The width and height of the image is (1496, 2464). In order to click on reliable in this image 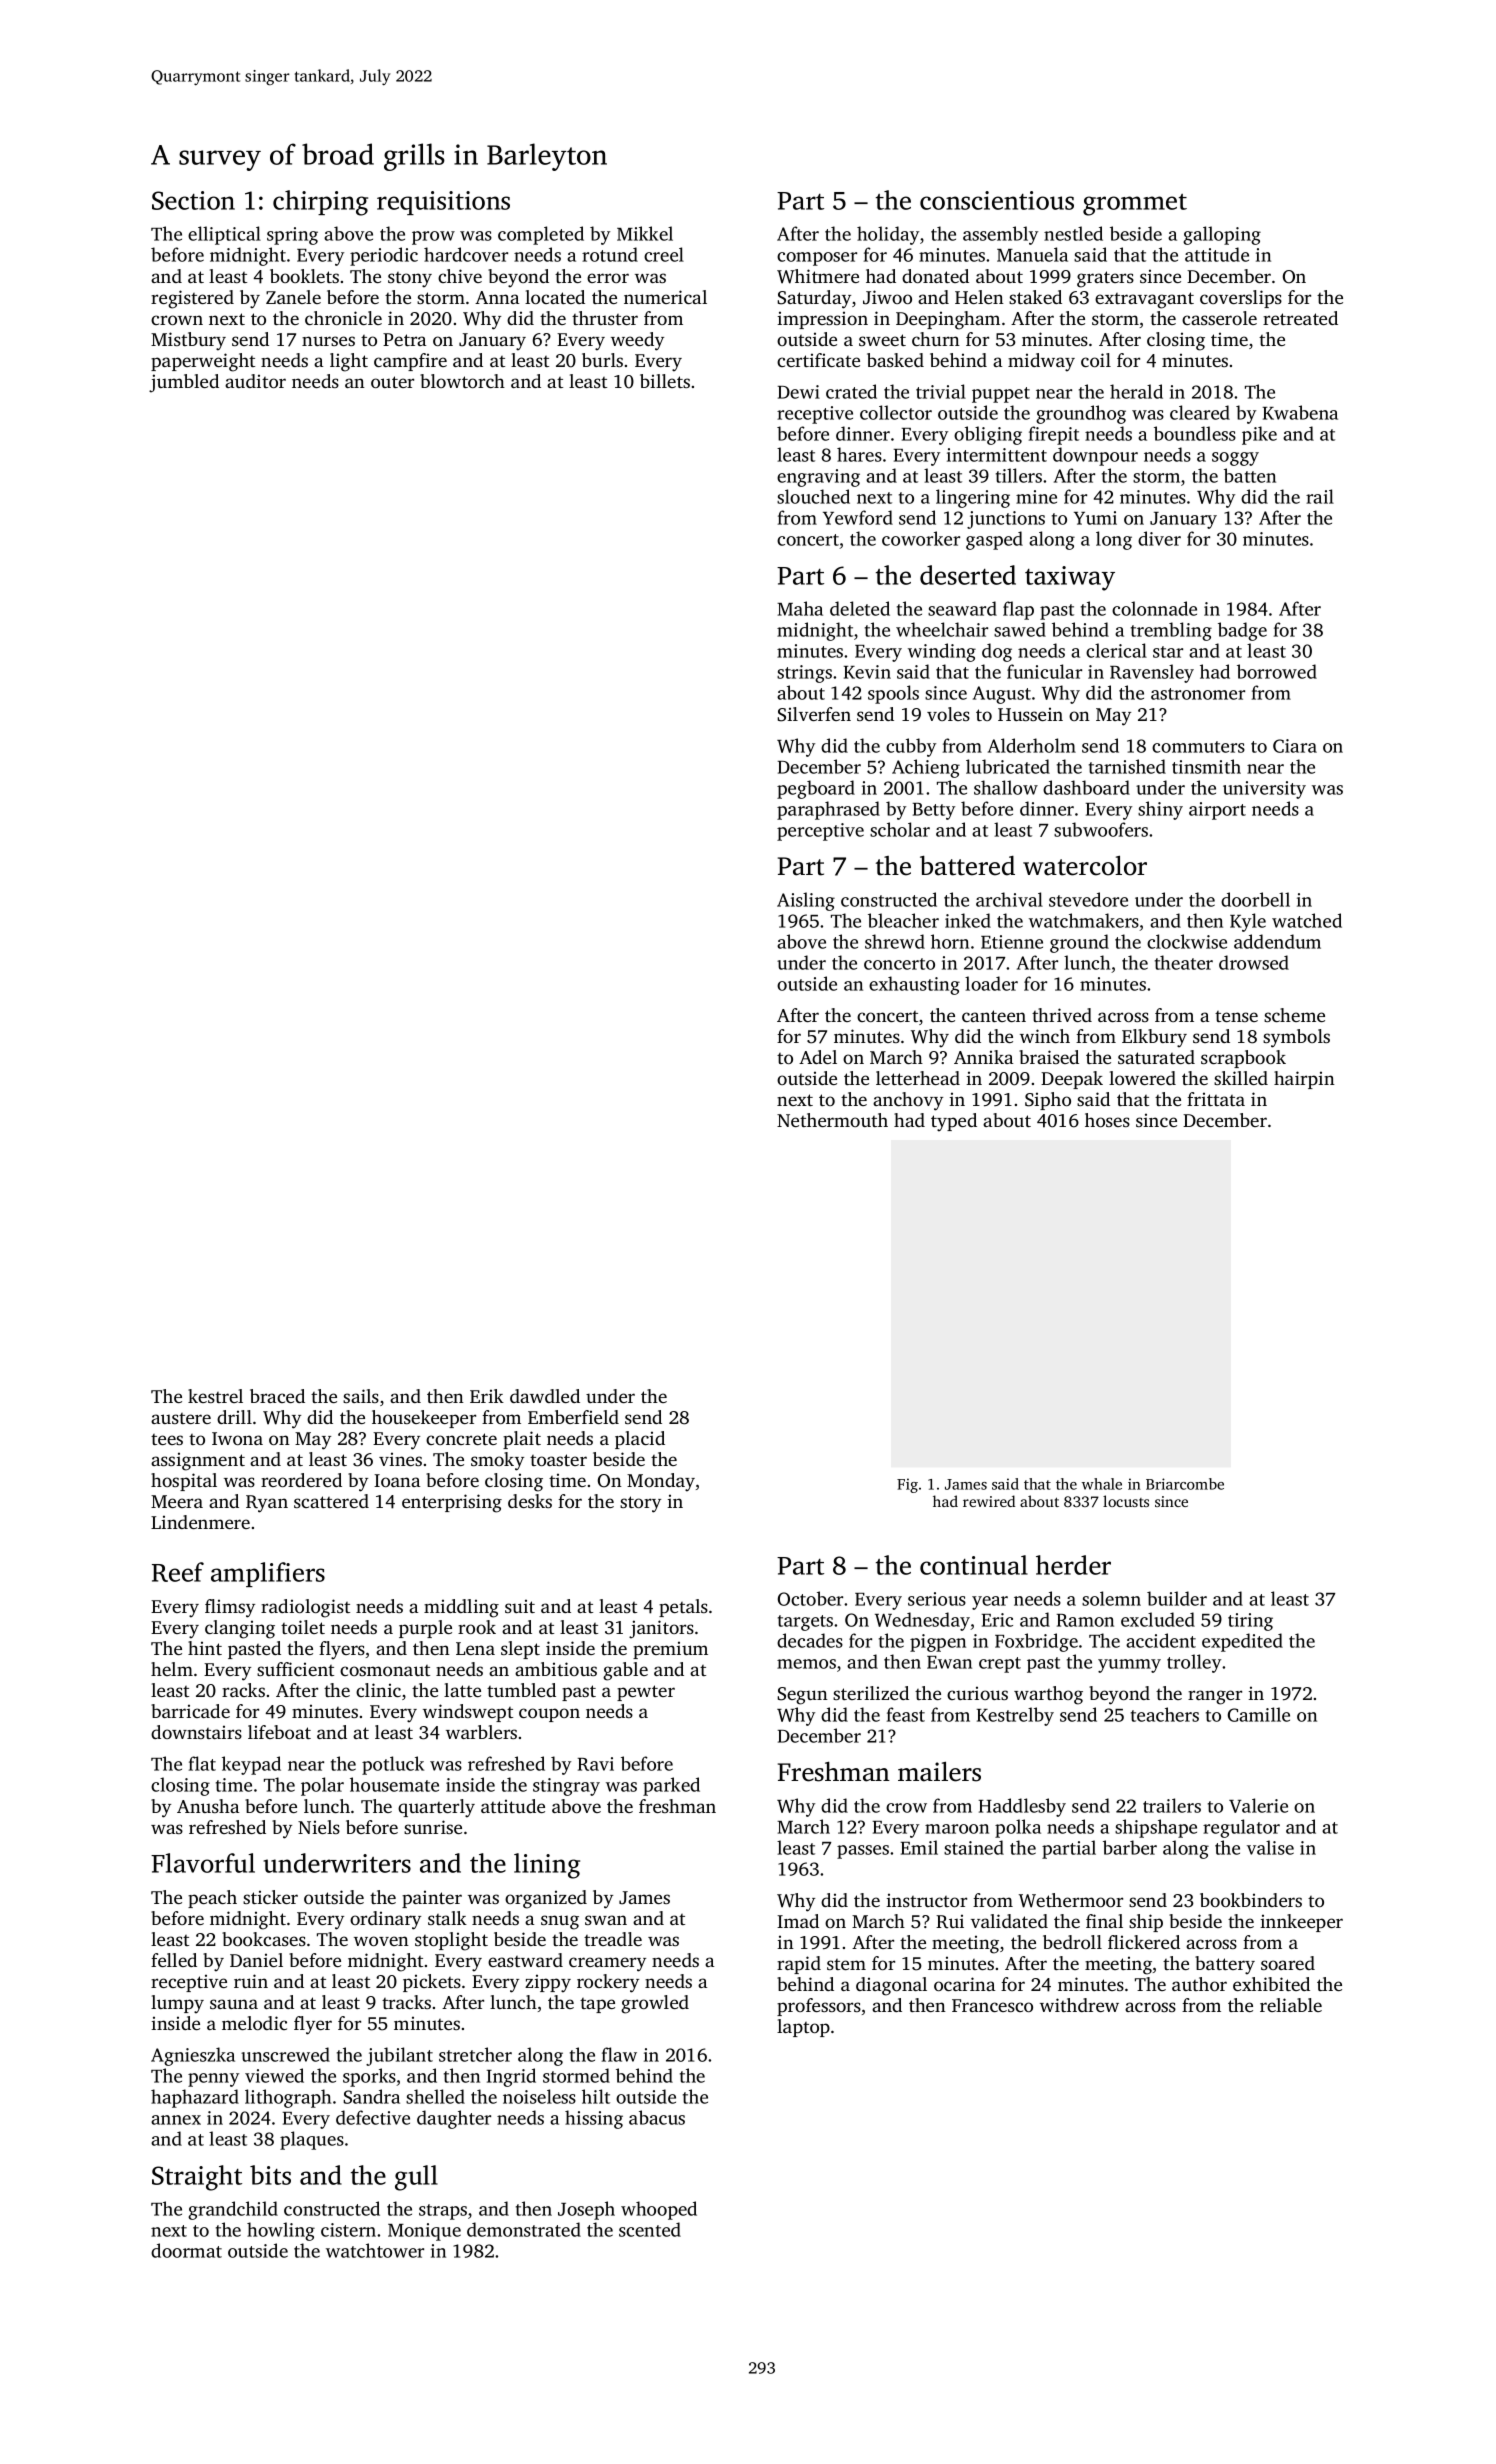, I will do `click(1291, 2005)`.
